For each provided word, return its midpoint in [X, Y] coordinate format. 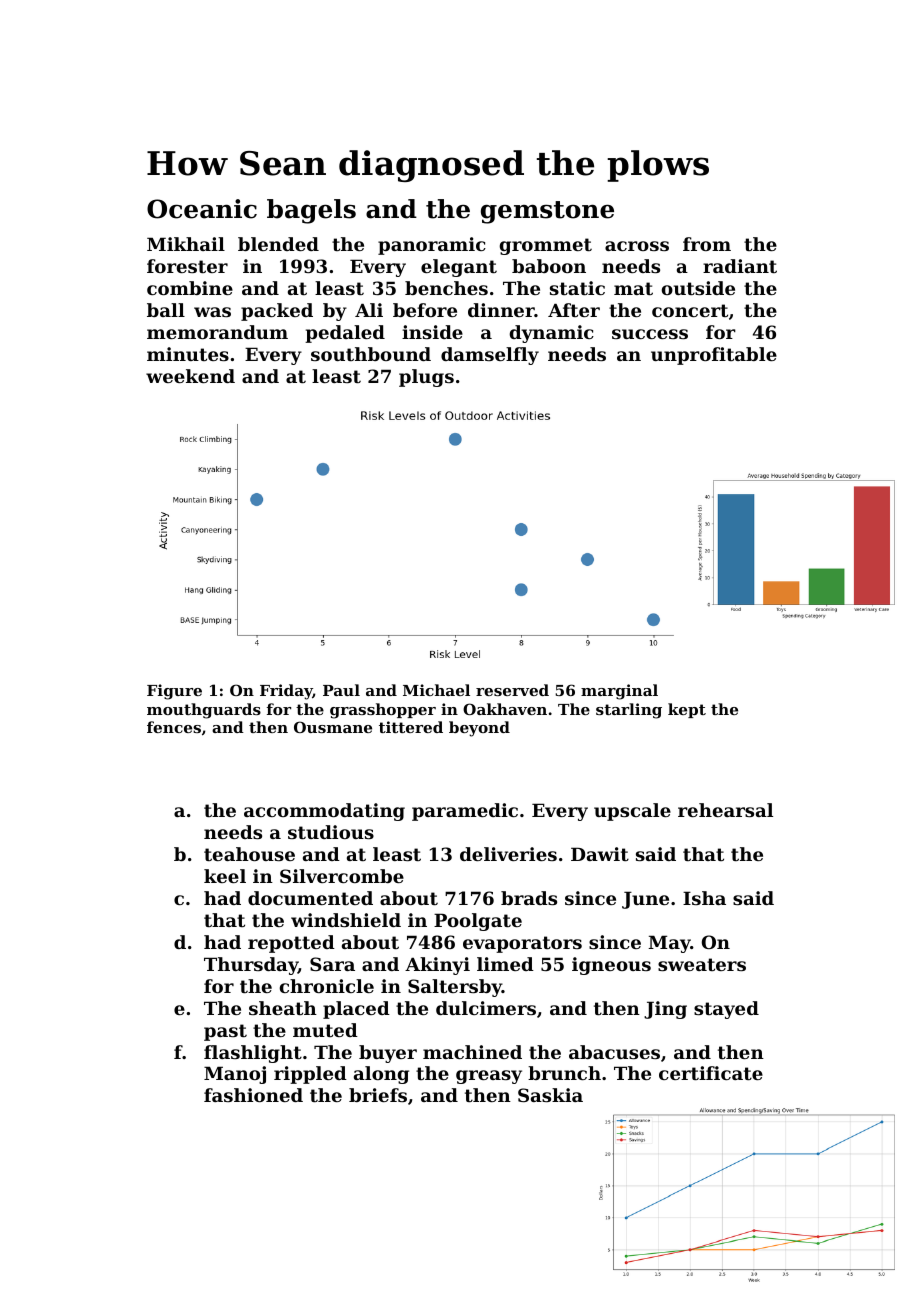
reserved [512, 690]
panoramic [432, 246]
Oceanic [202, 209]
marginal [619, 692]
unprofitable [714, 356]
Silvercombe [342, 876]
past [225, 1032]
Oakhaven [505, 709]
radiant [740, 266]
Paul [341, 690]
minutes [188, 354]
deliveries [508, 854]
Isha [704, 898]
